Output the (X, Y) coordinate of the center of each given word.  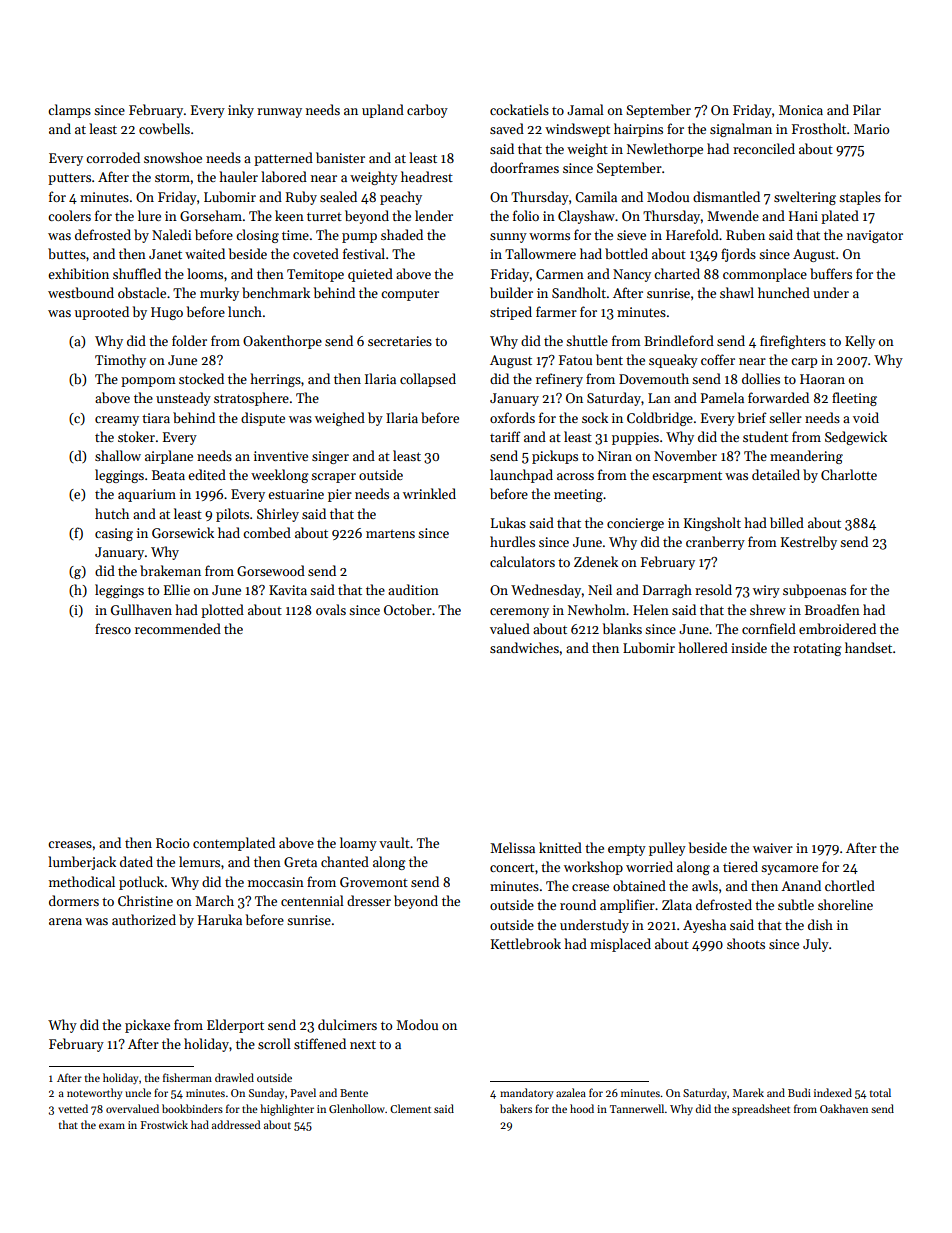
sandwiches (524, 647)
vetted (73, 1108)
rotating (817, 649)
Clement (410, 1108)
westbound (81, 292)
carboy (427, 111)
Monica (801, 110)
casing (114, 534)
